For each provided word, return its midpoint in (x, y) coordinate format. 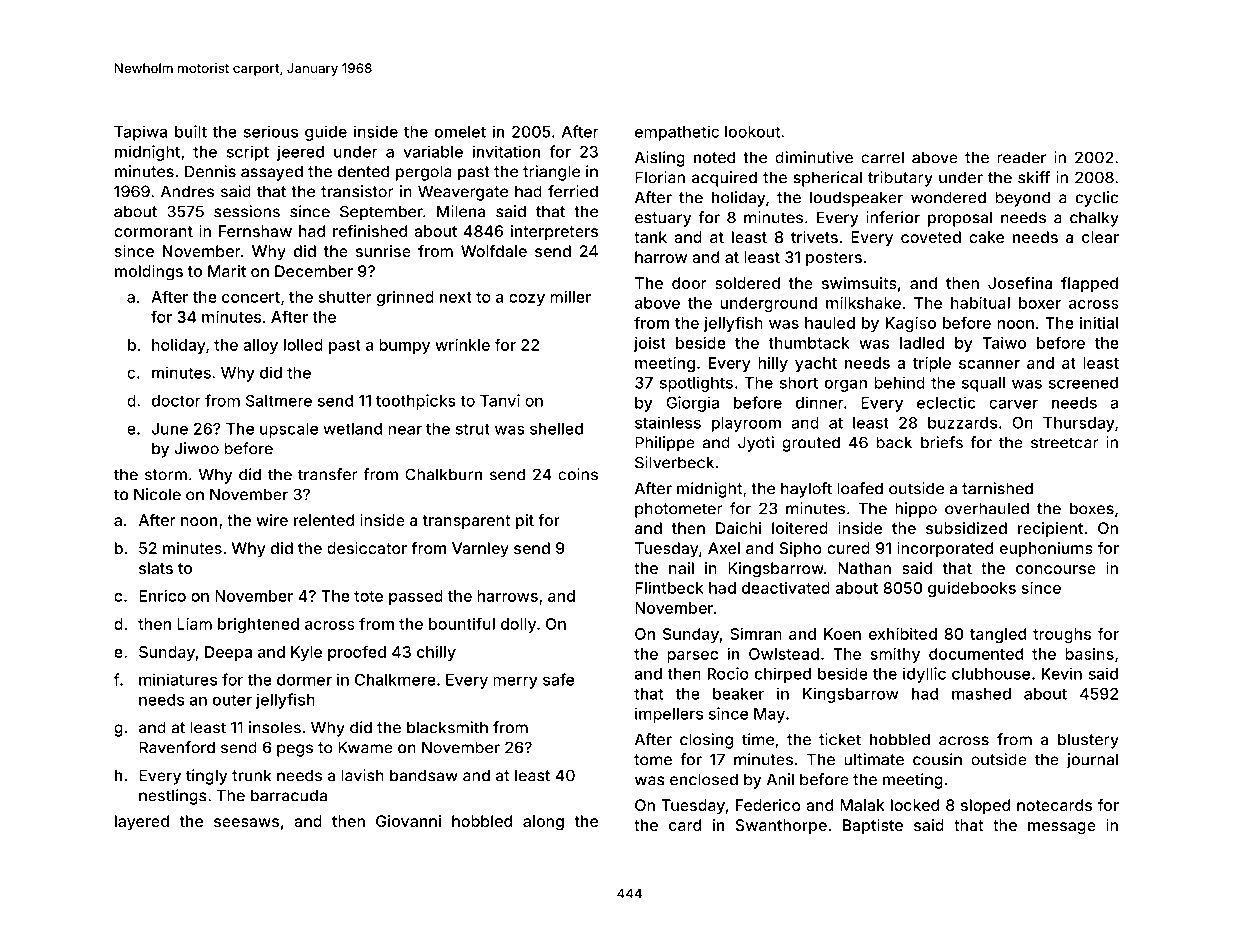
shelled (556, 429)
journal (1092, 761)
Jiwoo (196, 448)
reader (1021, 157)
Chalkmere (395, 680)
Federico (768, 805)
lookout (752, 132)
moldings (149, 273)
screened (1083, 383)
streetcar (1065, 443)
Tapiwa (140, 133)
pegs (295, 750)
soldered (747, 283)
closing (706, 741)
